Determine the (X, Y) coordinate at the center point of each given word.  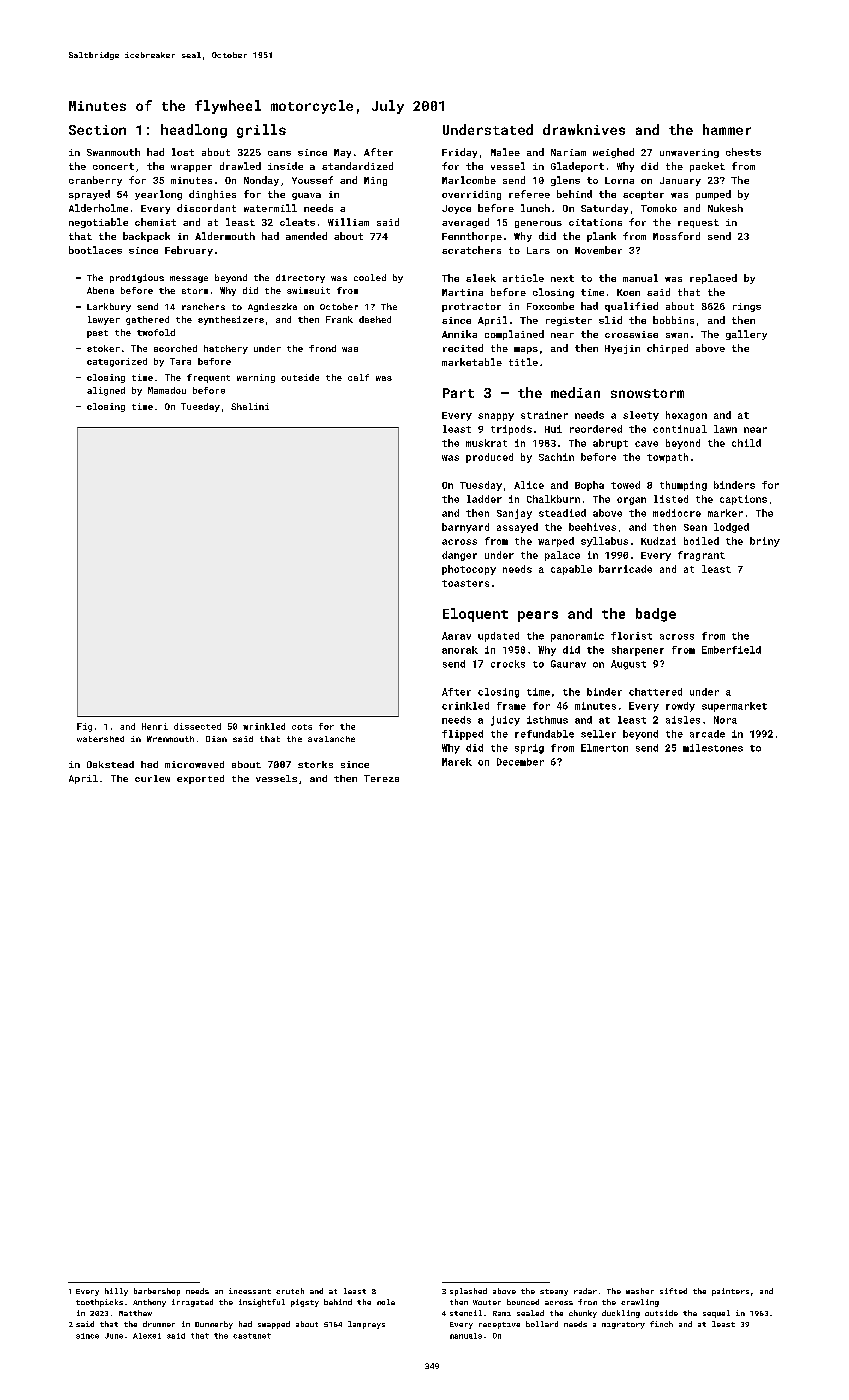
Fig (84, 727)
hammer (727, 129)
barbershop (157, 1292)
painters (730, 1292)
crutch (290, 1291)
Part (458, 393)
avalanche (331, 739)
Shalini (250, 406)
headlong (194, 131)
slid (610, 320)
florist (631, 636)
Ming (375, 181)
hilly (116, 1292)
